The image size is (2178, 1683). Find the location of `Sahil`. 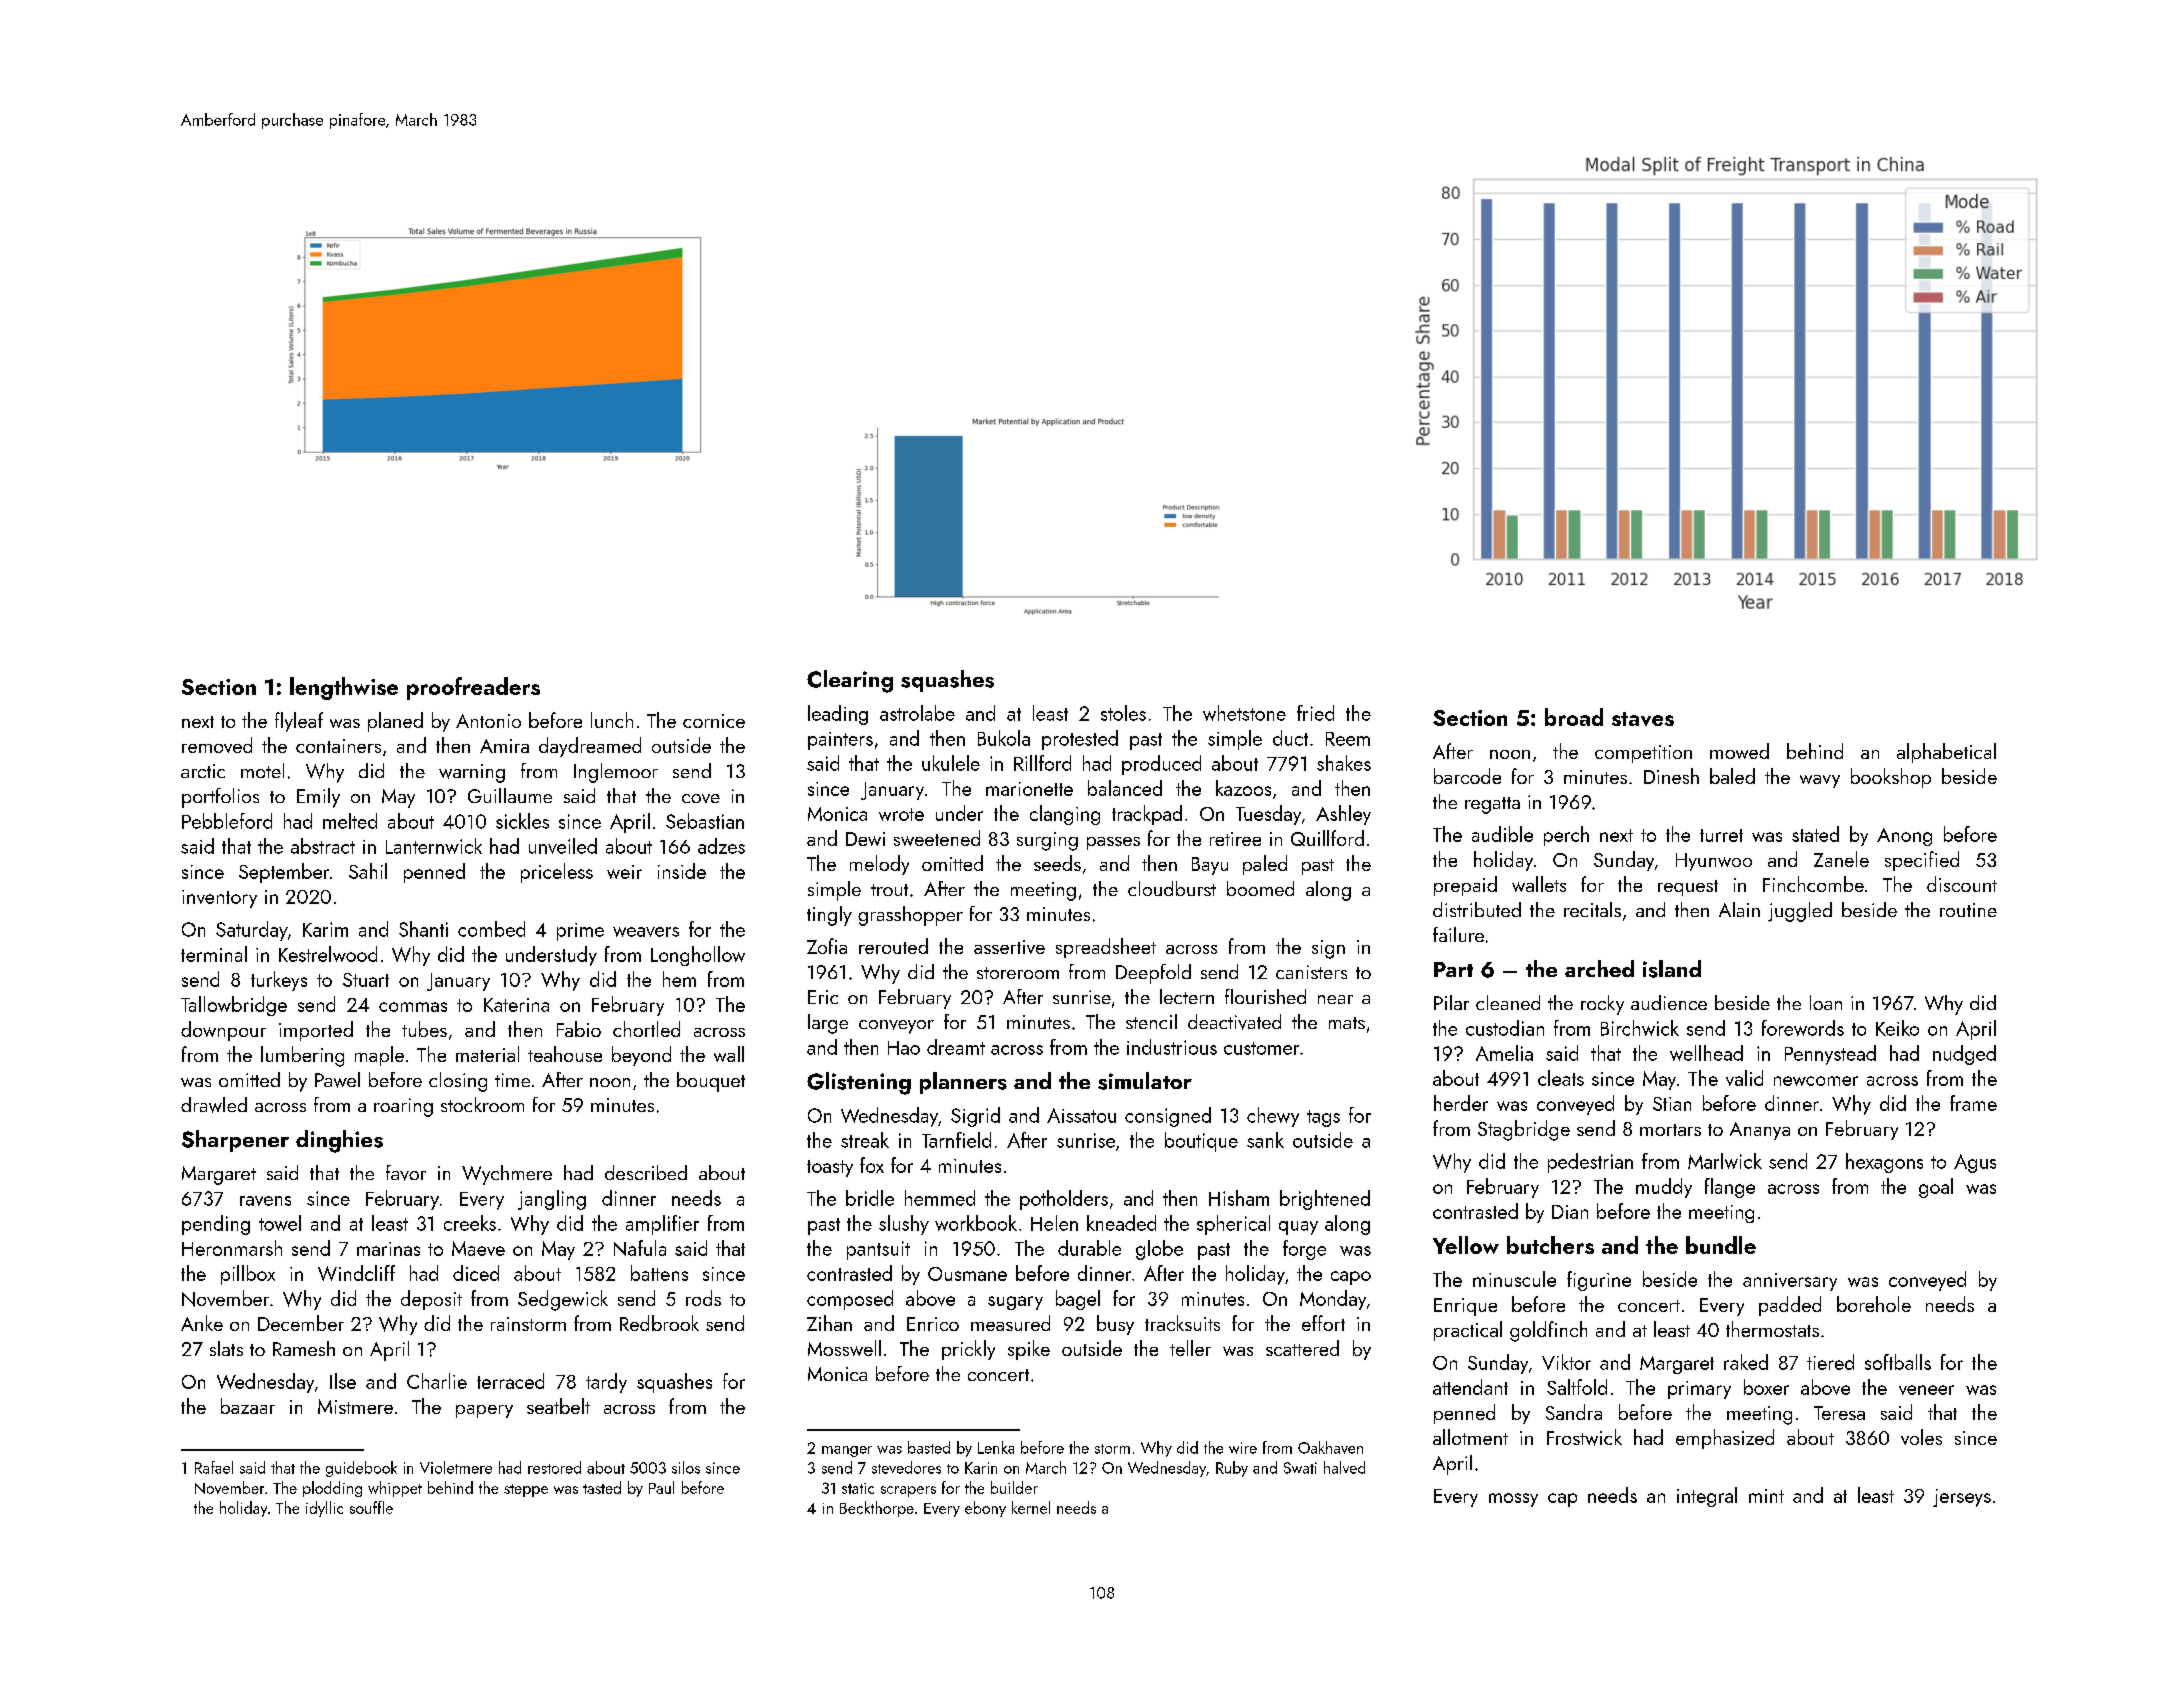

Sahil is located at coordinates (368, 871).
